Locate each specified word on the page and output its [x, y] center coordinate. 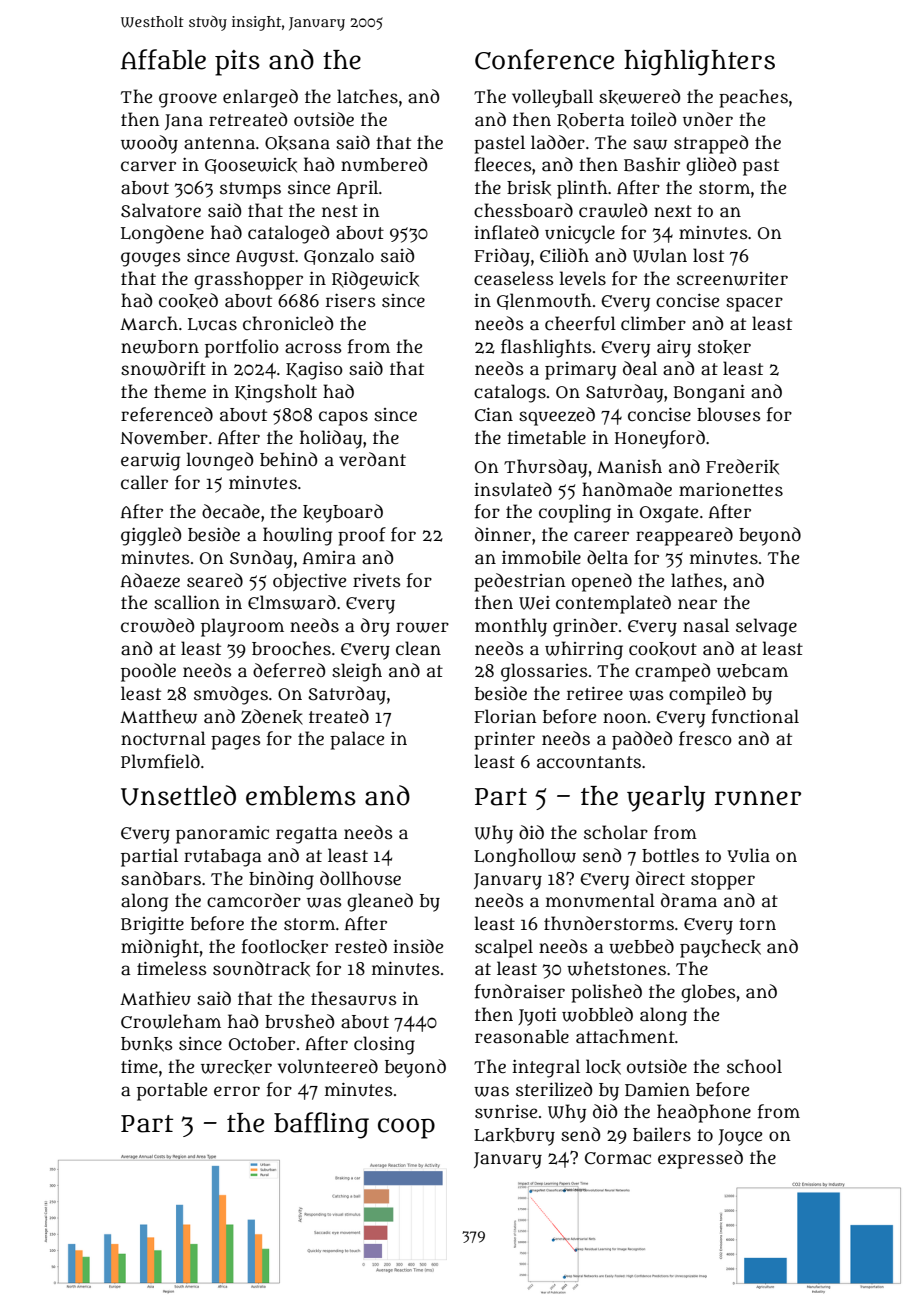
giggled [151, 536]
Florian [505, 716]
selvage [766, 627]
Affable [163, 59]
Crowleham [171, 1021]
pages [236, 742]
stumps [250, 190]
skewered [639, 97]
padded [642, 740]
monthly [511, 627]
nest [340, 211]
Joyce [740, 1137]
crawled [613, 210]
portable [172, 1091]
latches [367, 96]
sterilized [554, 1089]
